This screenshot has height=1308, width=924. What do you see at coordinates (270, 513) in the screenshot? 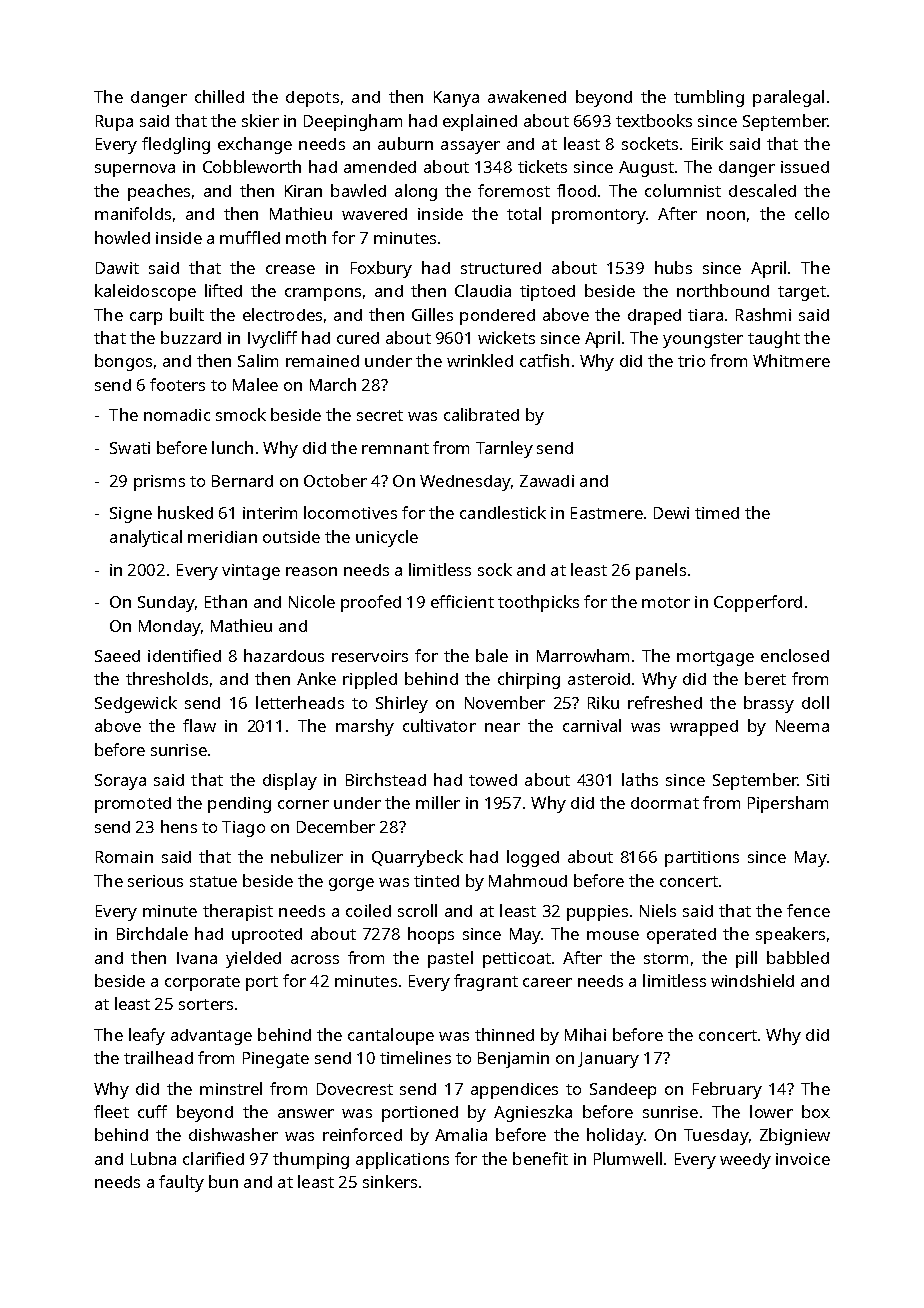
I see `interim` at bounding box center [270, 513].
